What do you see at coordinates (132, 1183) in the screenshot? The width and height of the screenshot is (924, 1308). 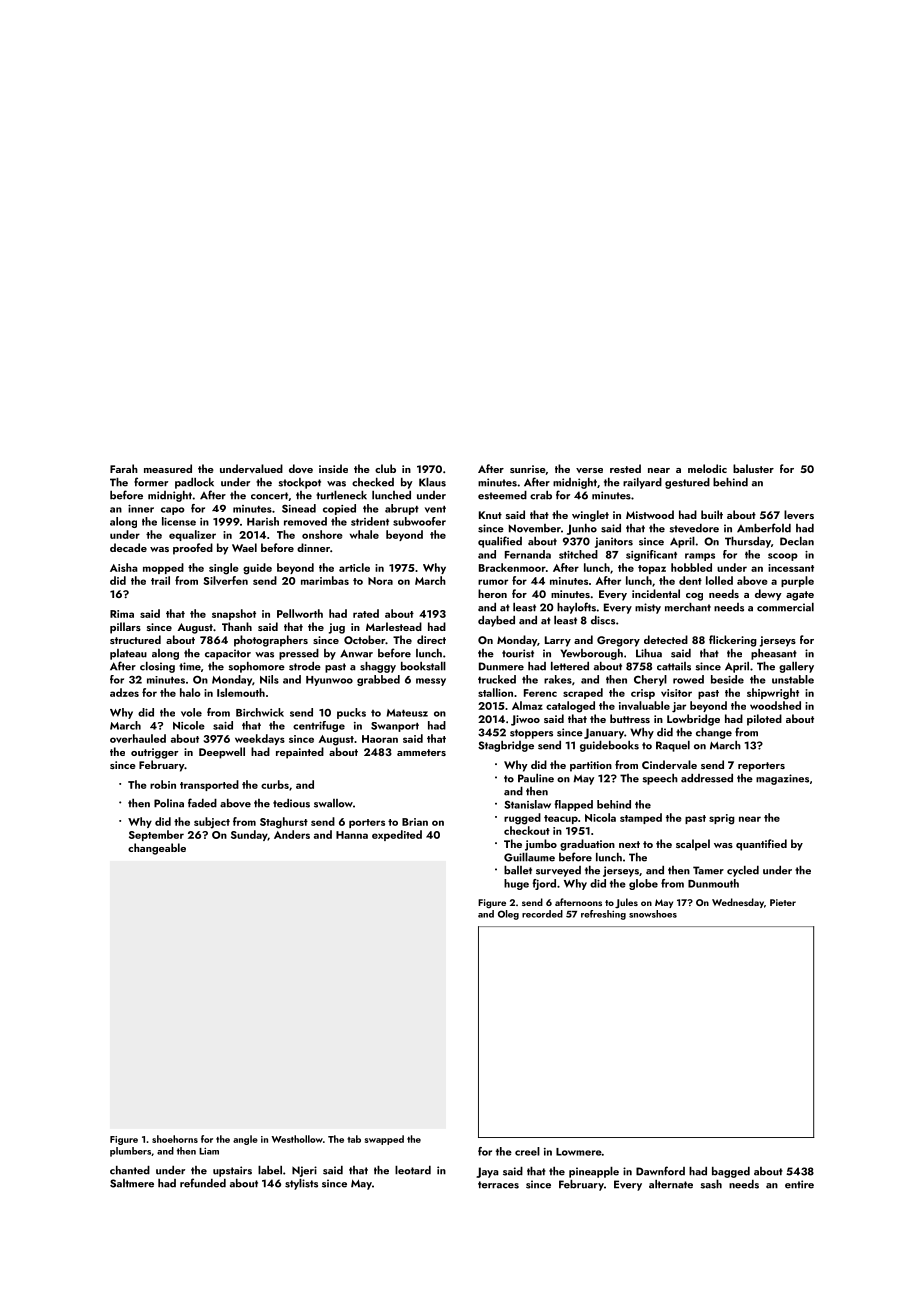 I see `Saltmere` at bounding box center [132, 1183].
